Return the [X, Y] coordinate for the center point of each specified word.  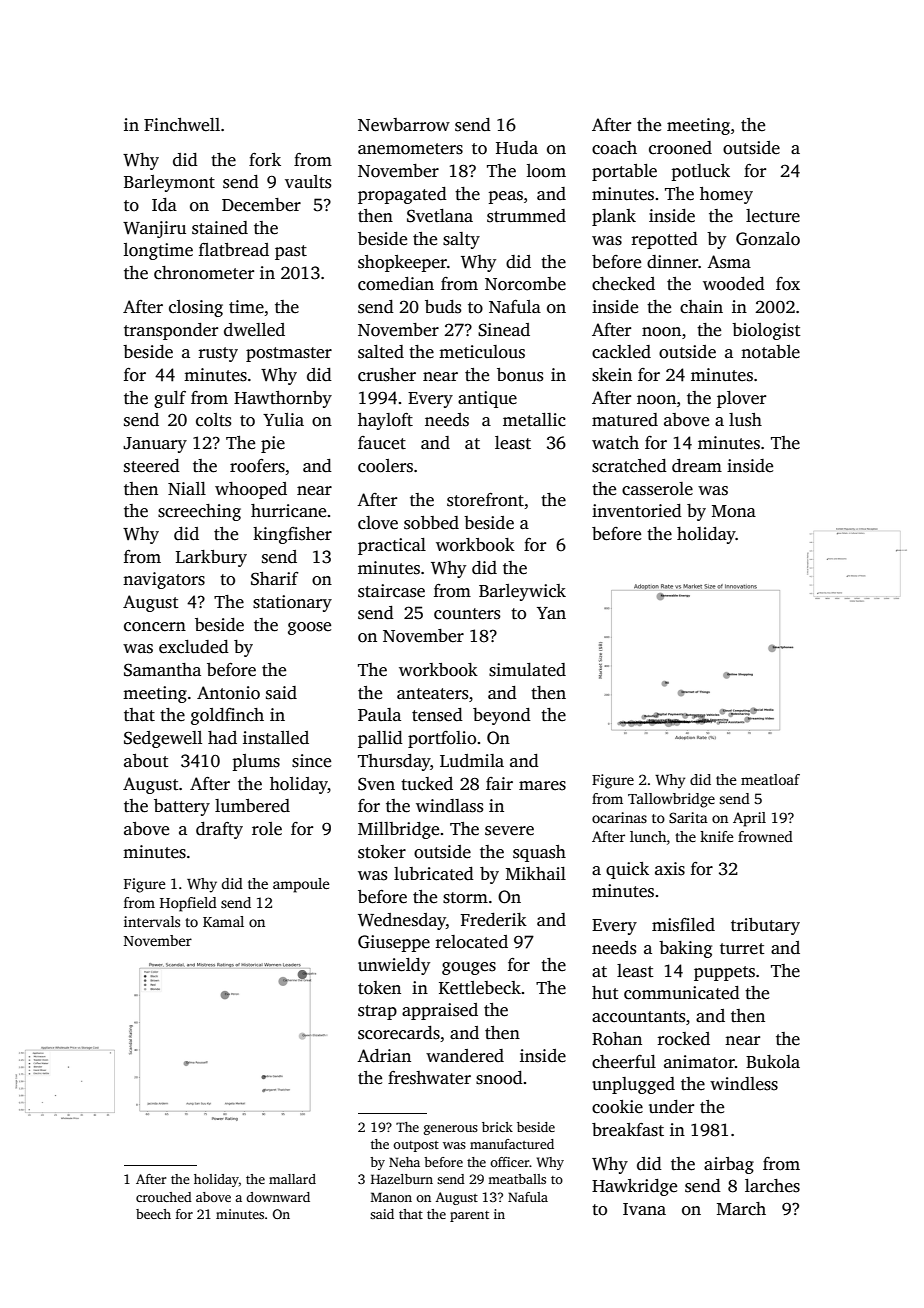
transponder [171, 331]
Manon [391, 1197]
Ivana [644, 1209]
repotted [665, 240]
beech [153, 1214]
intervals [152, 921]
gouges [469, 968]
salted [381, 352]
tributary [765, 926]
